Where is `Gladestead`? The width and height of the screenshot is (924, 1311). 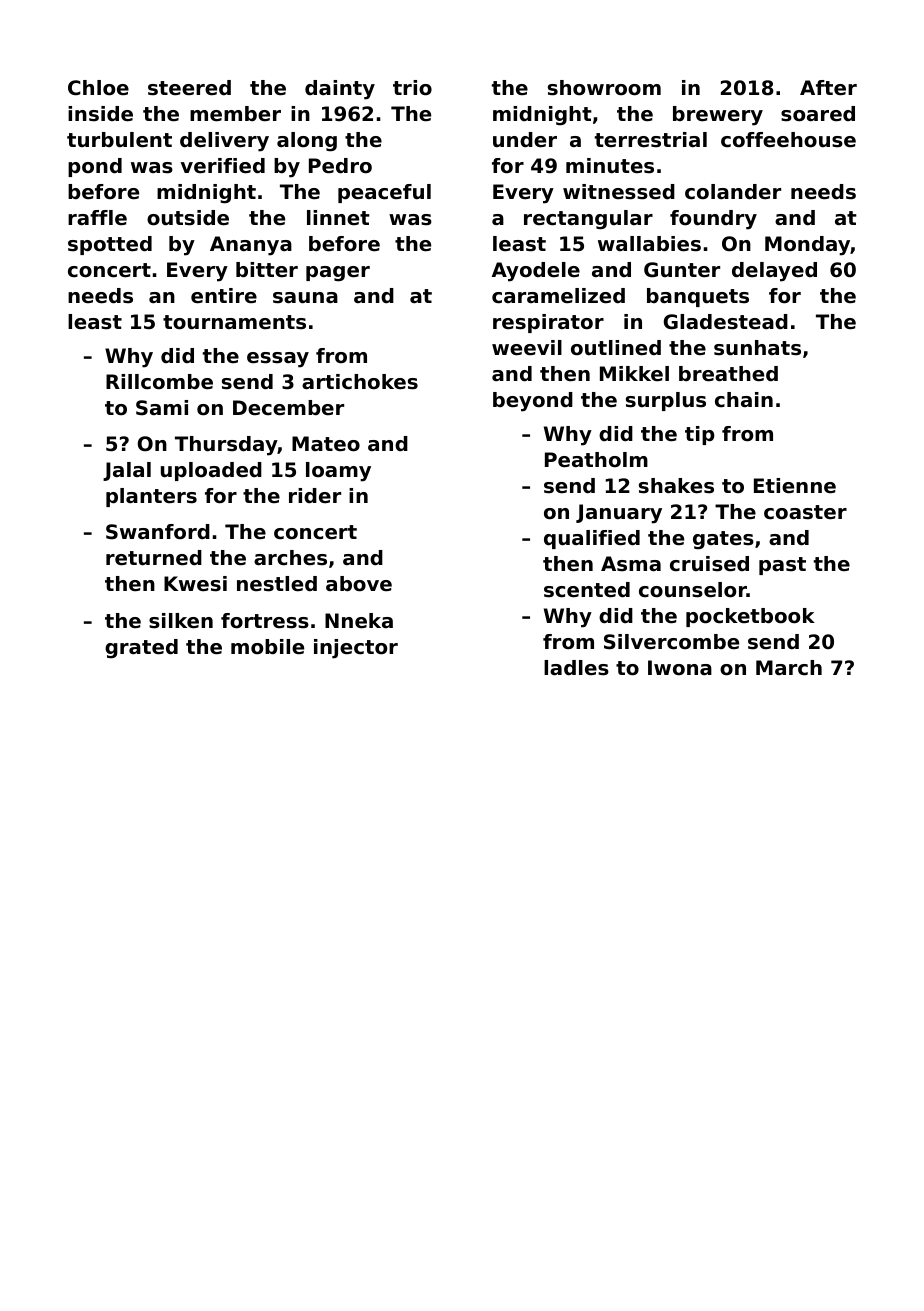 Gladestead is located at coordinates (726, 322).
